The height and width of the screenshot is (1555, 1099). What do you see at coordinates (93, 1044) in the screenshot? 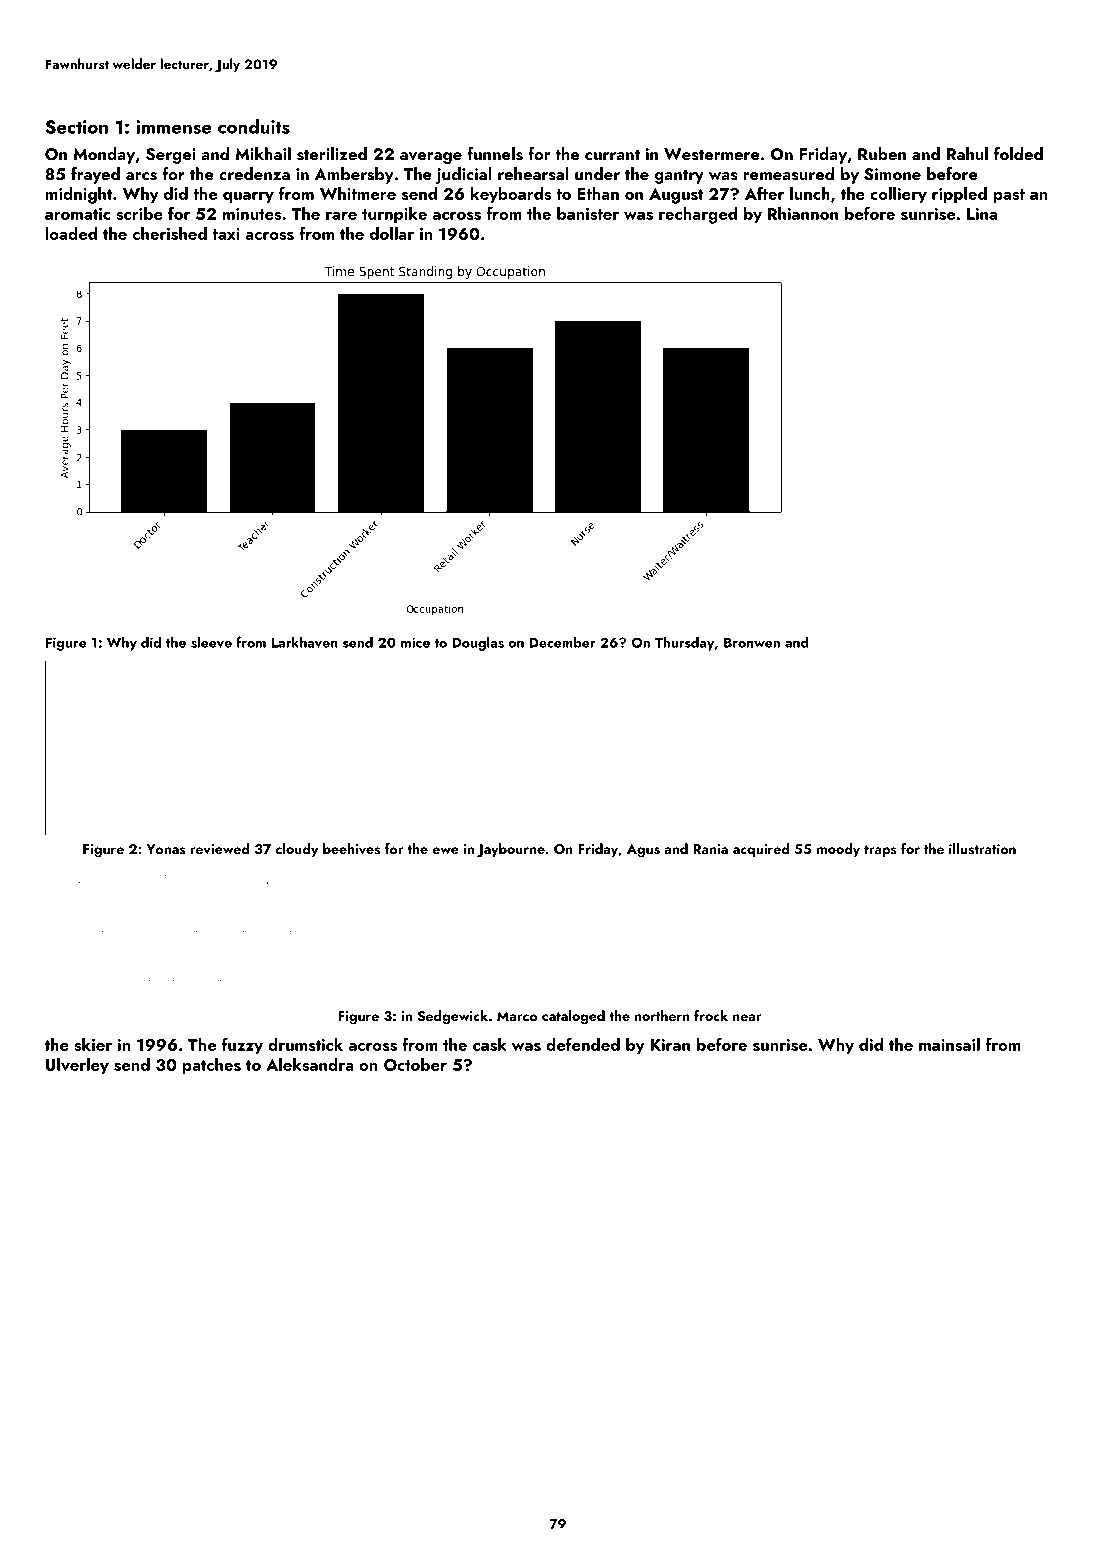
I see `skier` at bounding box center [93, 1044].
